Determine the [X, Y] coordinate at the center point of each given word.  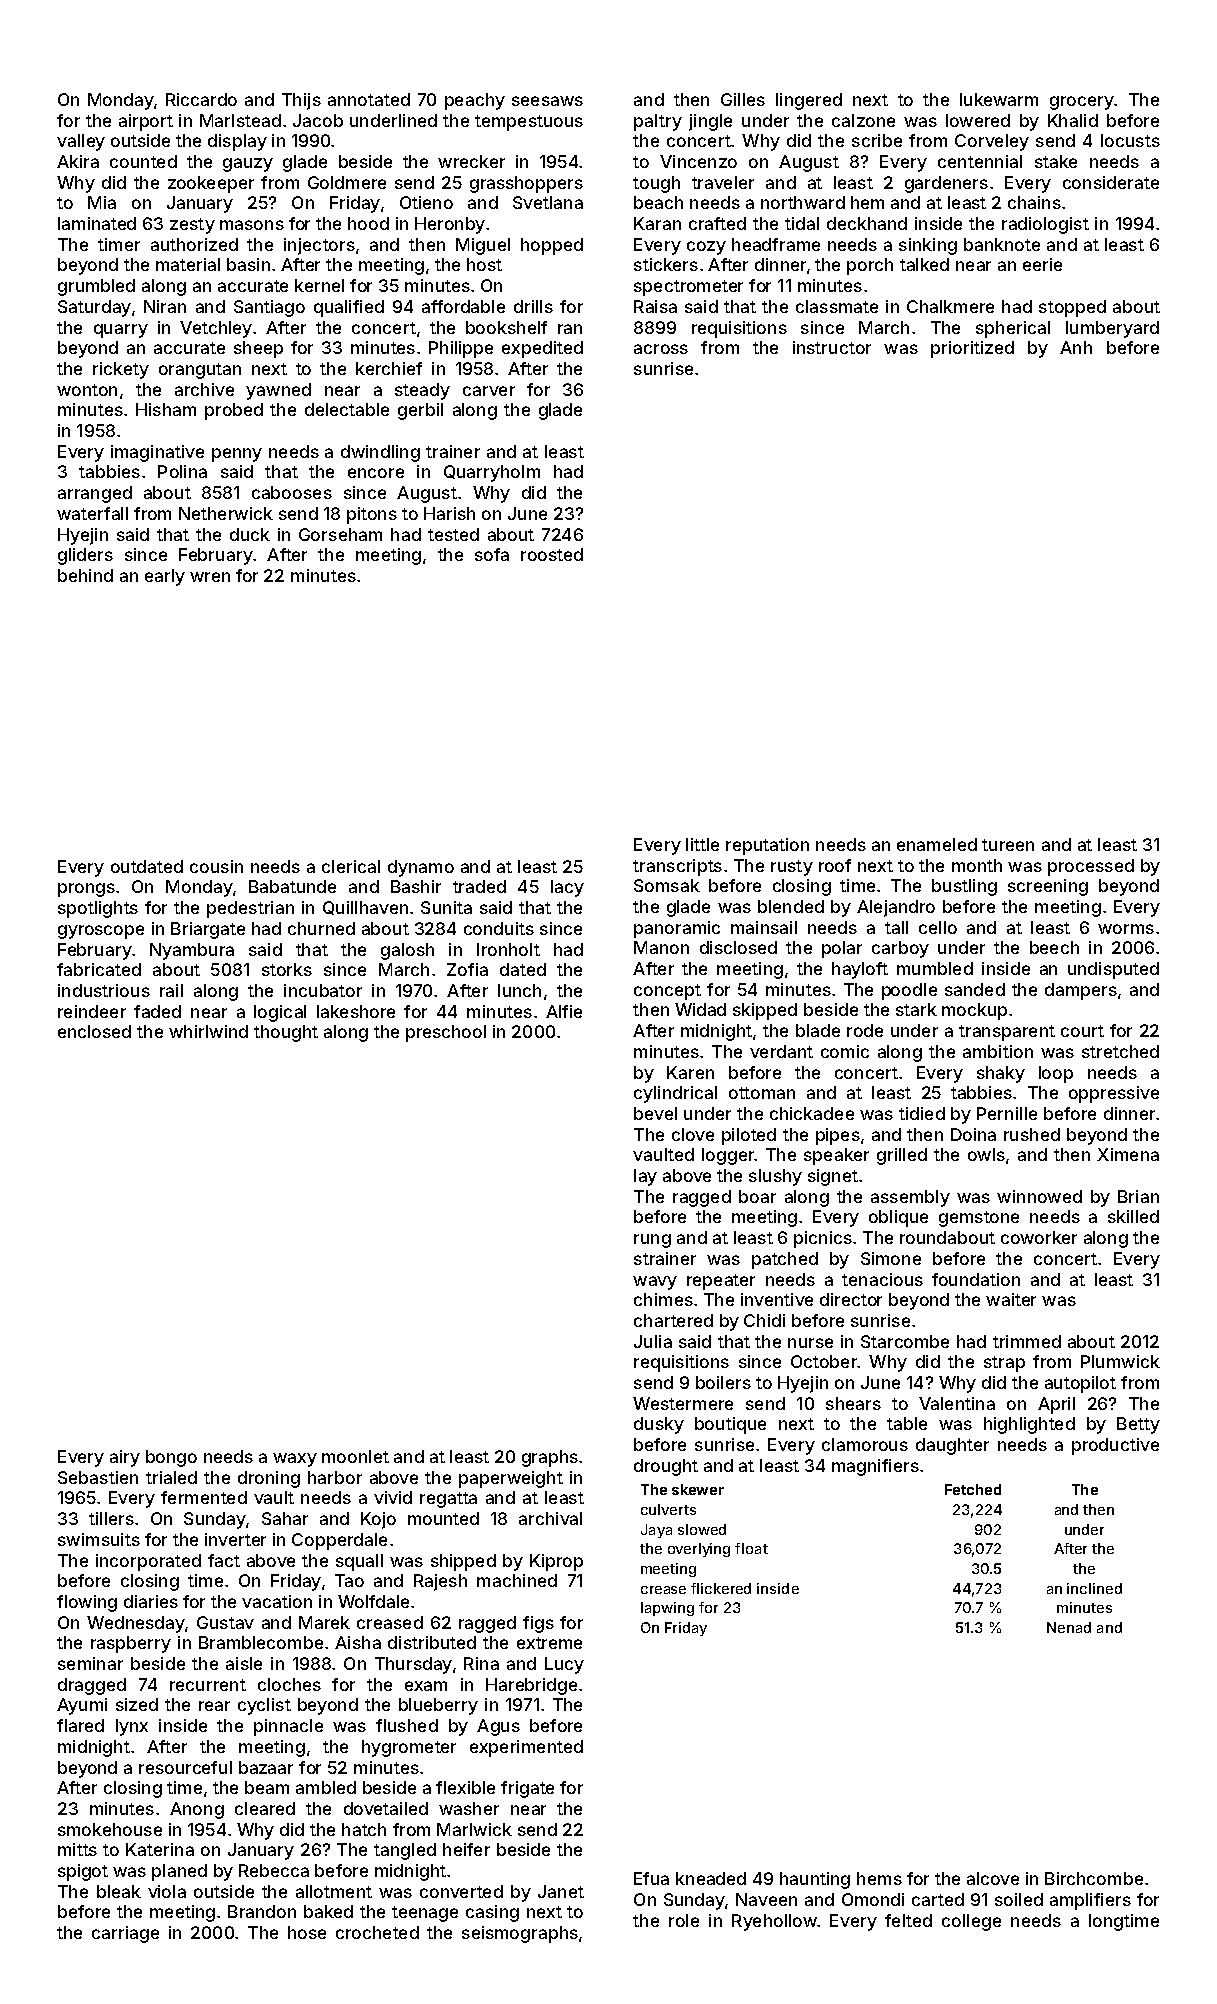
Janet [561, 1891]
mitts [77, 1849]
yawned [278, 391]
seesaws [547, 101]
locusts [1130, 140]
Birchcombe [1094, 1878]
